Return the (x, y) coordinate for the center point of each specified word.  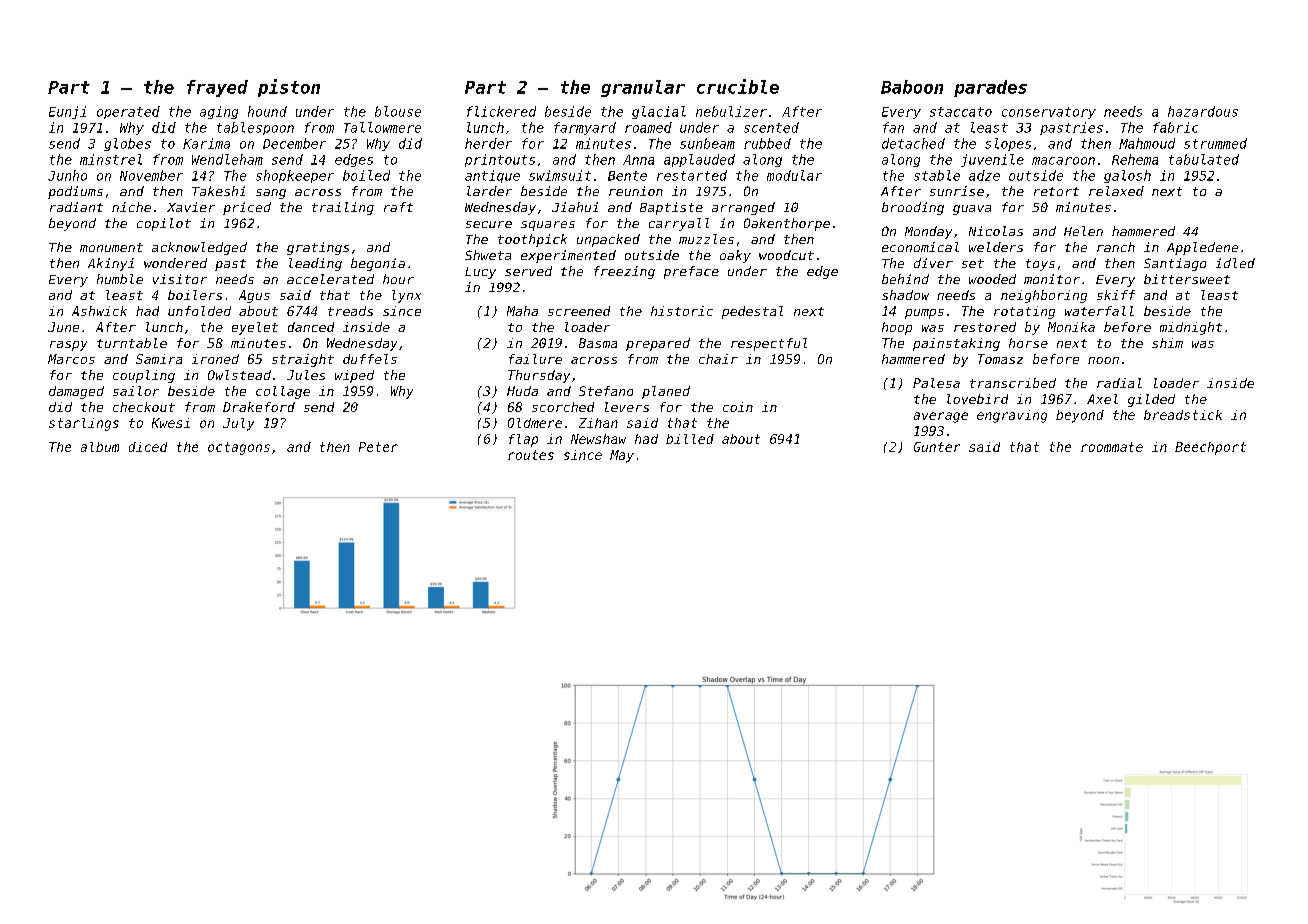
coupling (144, 376)
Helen (1083, 231)
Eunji (67, 112)
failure (535, 359)
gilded (1151, 400)
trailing (343, 208)
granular (643, 88)
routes (531, 455)
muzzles (706, 239)
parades (990, 88)
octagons (239, 448)
